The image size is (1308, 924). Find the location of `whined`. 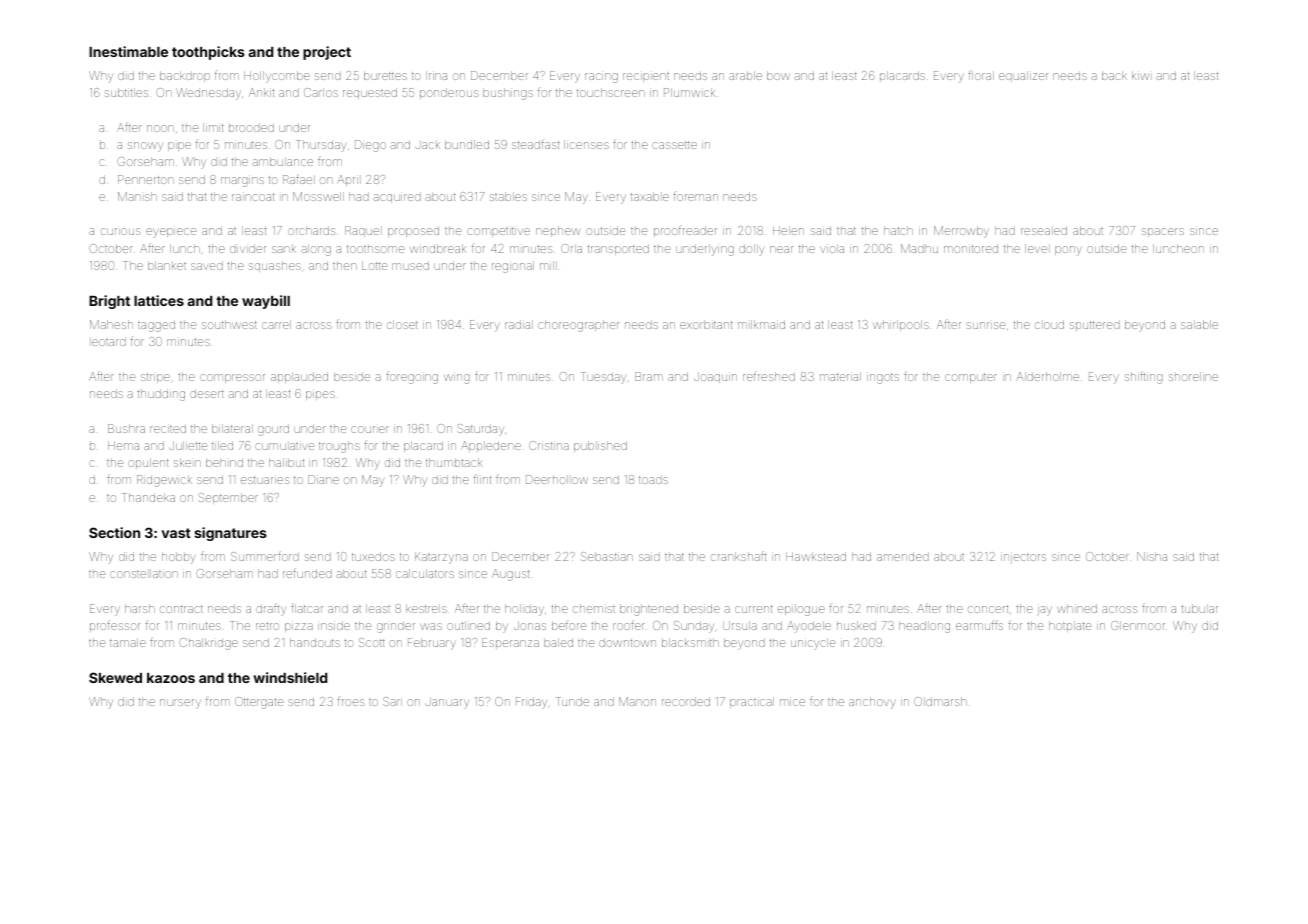

whined is located at coordinates (1077, 608).
